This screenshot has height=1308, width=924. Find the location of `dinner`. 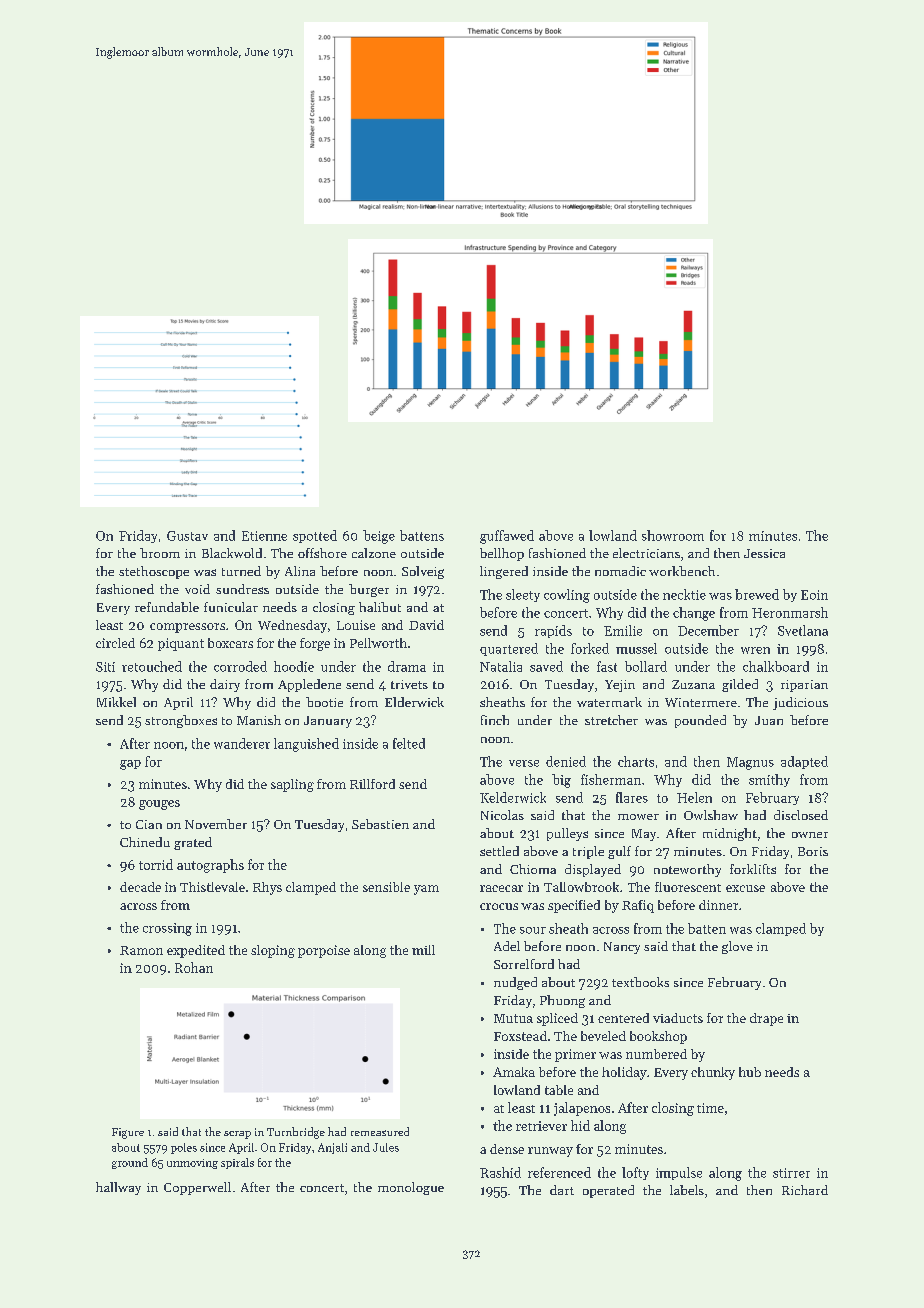

dinner is located at coordinates (718, 905).
